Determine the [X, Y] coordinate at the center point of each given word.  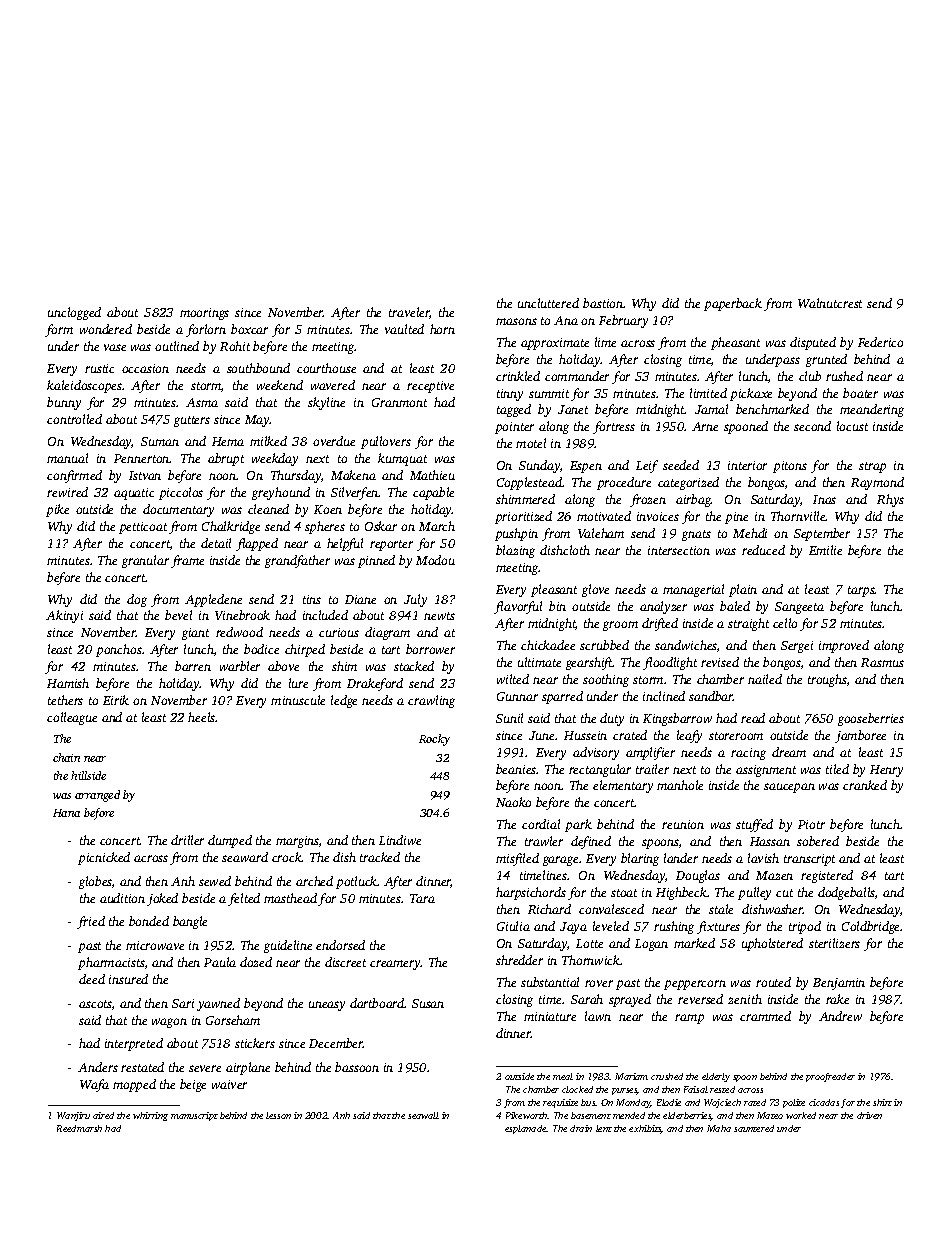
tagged [514, 410]
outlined [177, 346]
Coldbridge [871, 927]
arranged [97, 796]
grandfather [297, 561]
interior [747, 465]
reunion [683, 824]
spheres [325, 527]
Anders [98, 1067]
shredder [519, 960]
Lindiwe [400, 840]
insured [128, 979]
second [812, 426]
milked [268, 441]
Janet [573, 409]
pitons [790, 467]
